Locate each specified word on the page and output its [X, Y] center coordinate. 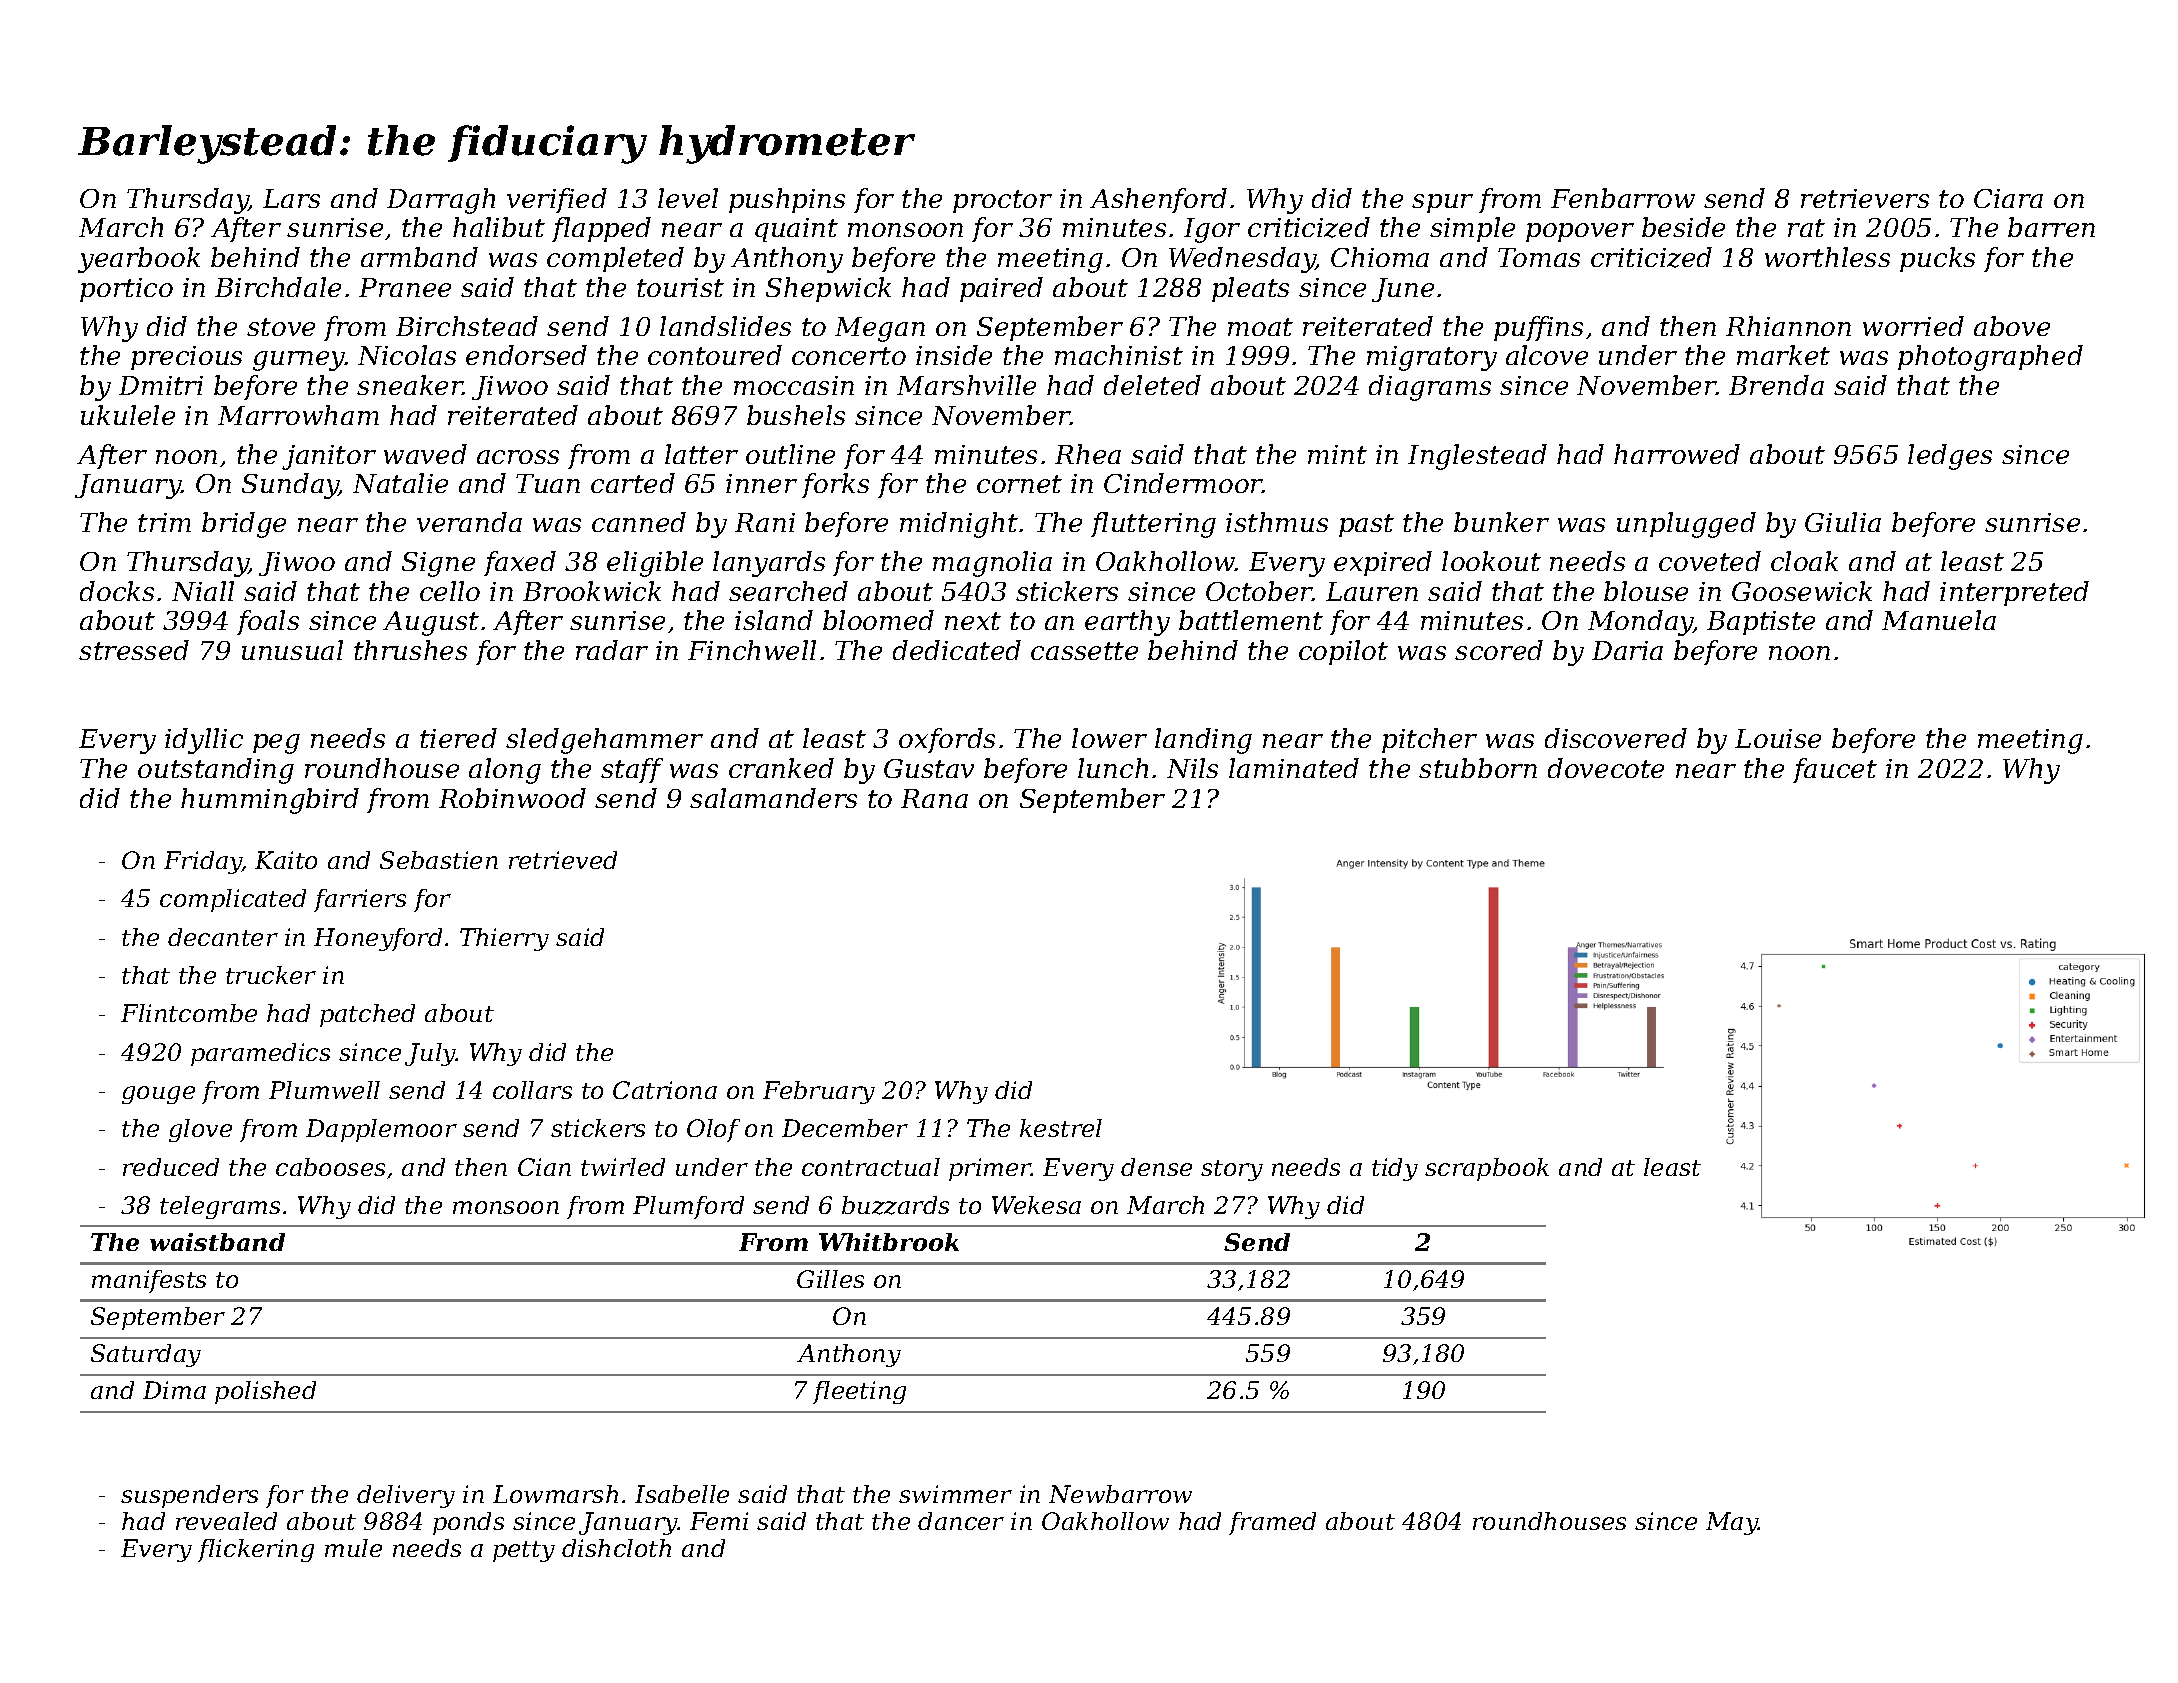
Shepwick [828, 289]
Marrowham [298, 415]
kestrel [1061, 1128]
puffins [1538, 328]
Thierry [504, 939]
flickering [256, 1550]
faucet [1835, 770]
